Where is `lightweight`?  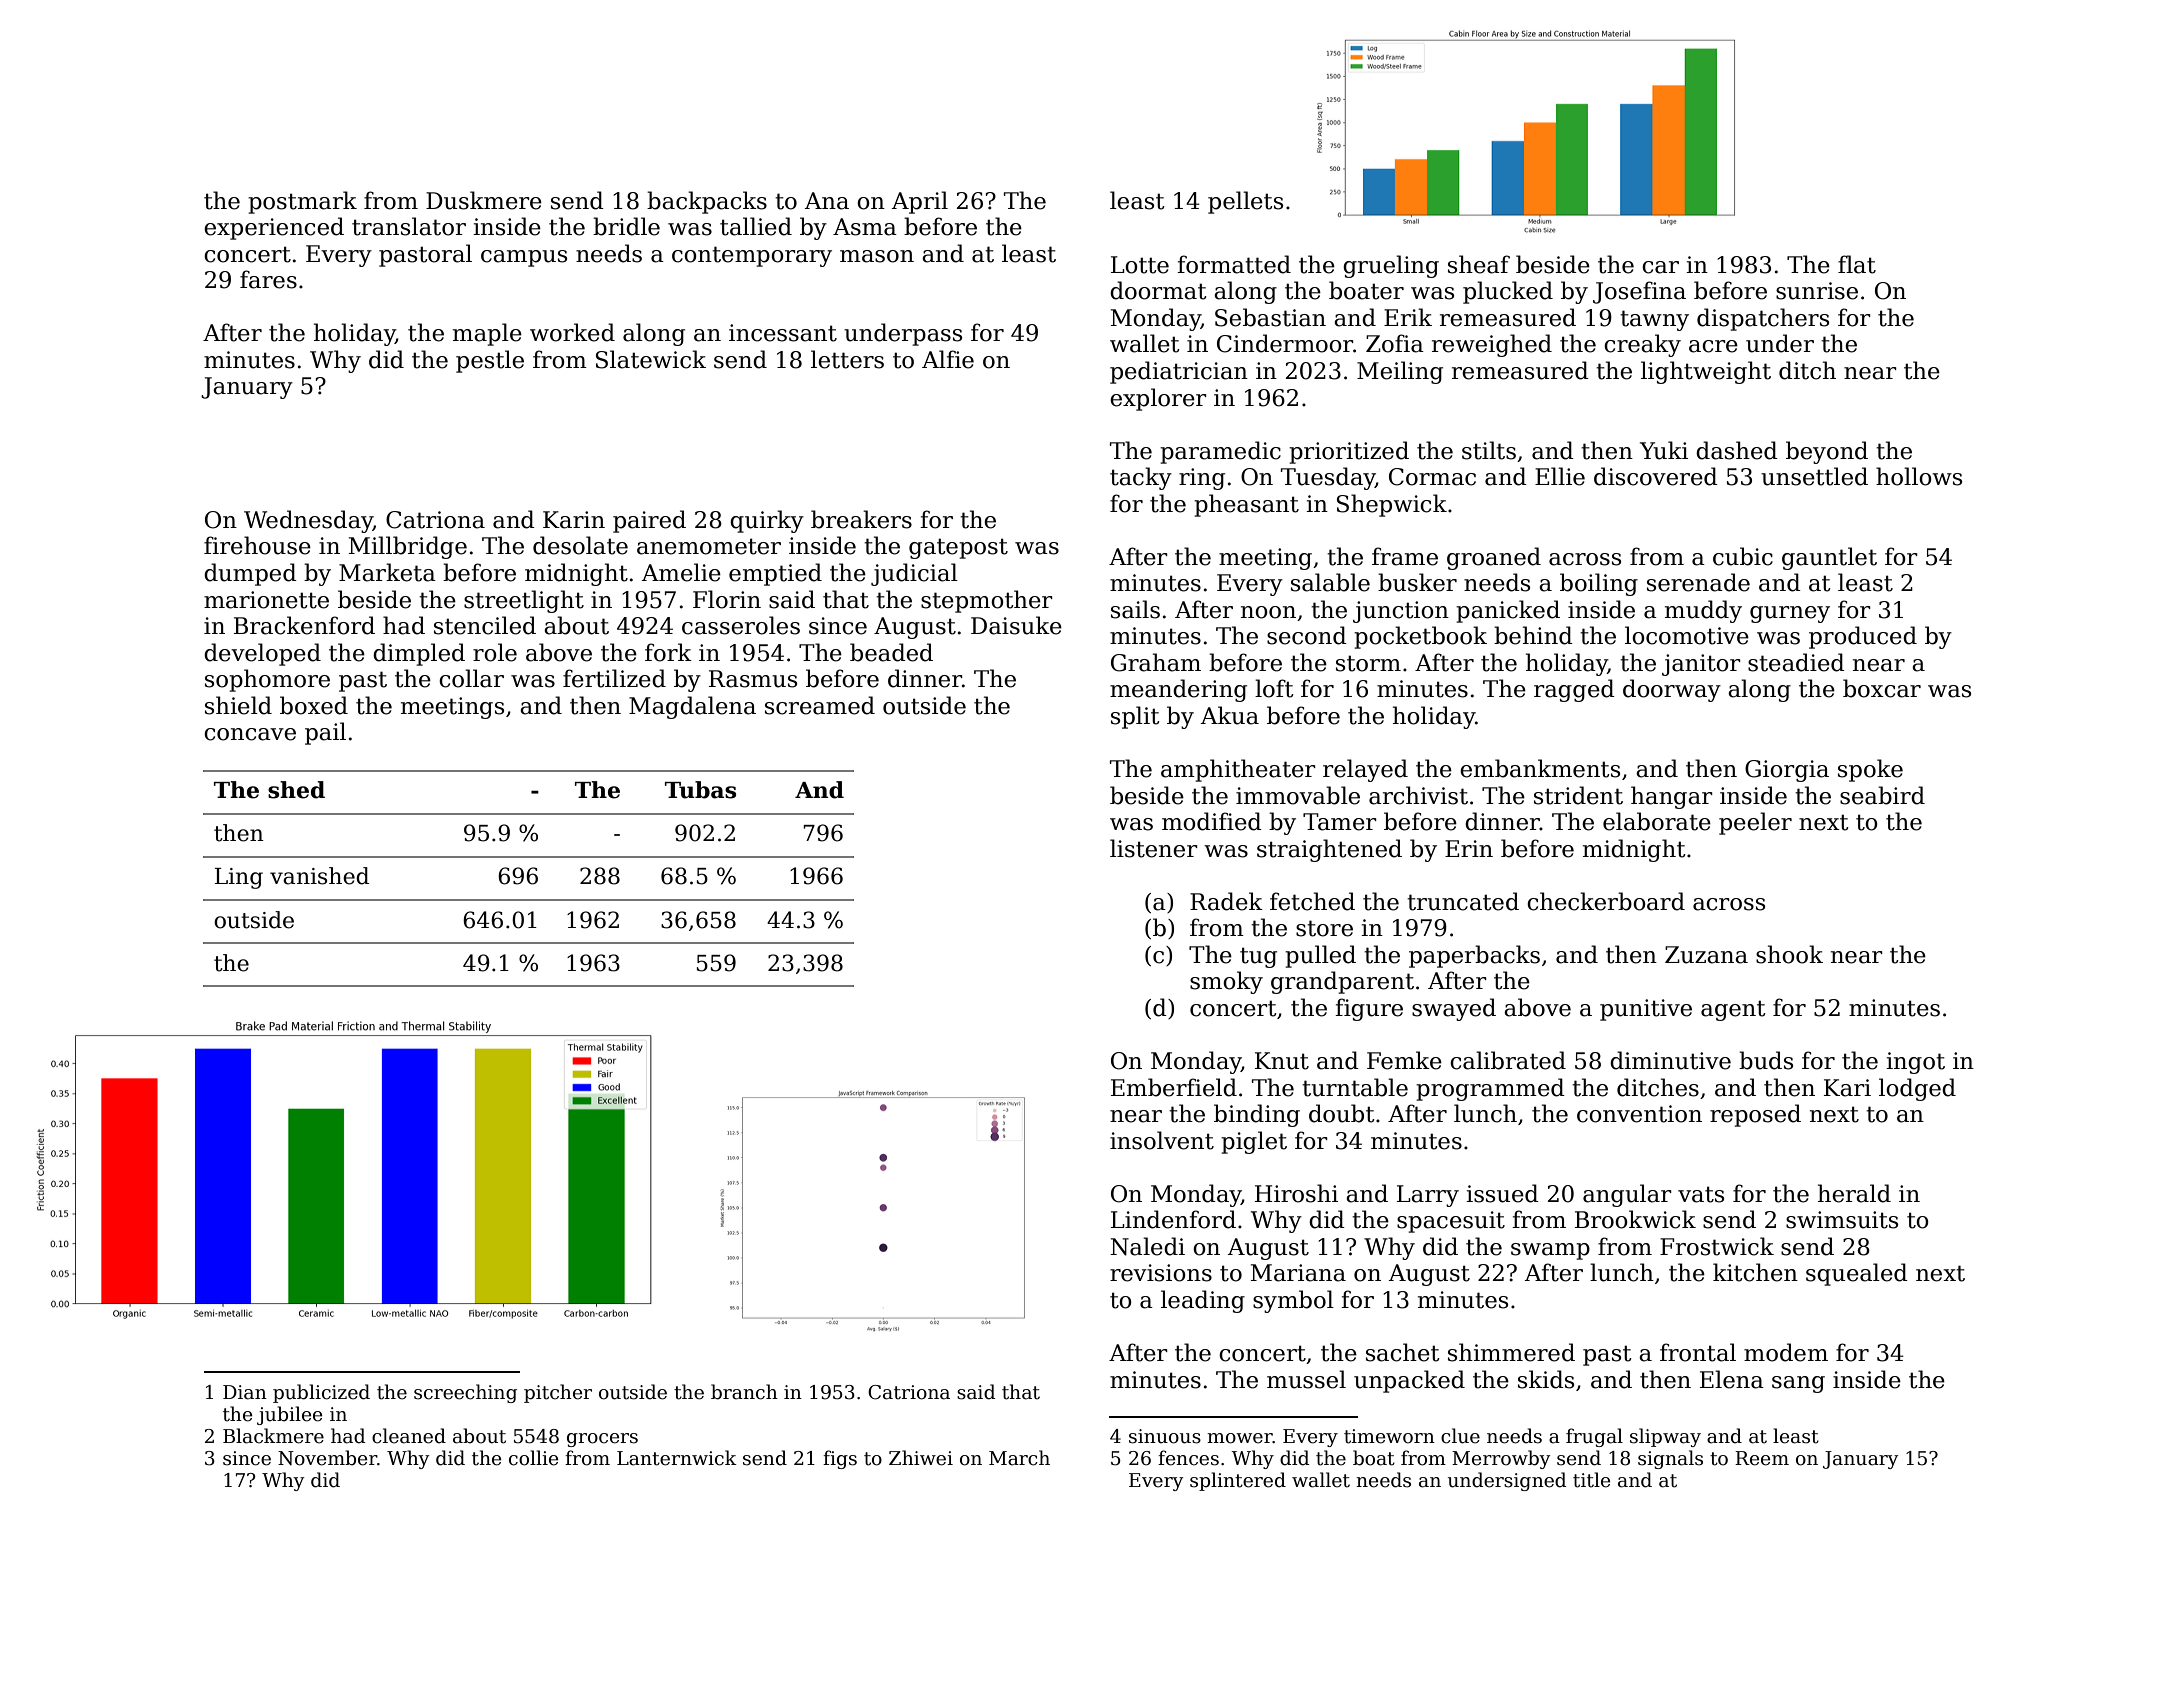 lightweight is located at coordinates (1706, 372).
